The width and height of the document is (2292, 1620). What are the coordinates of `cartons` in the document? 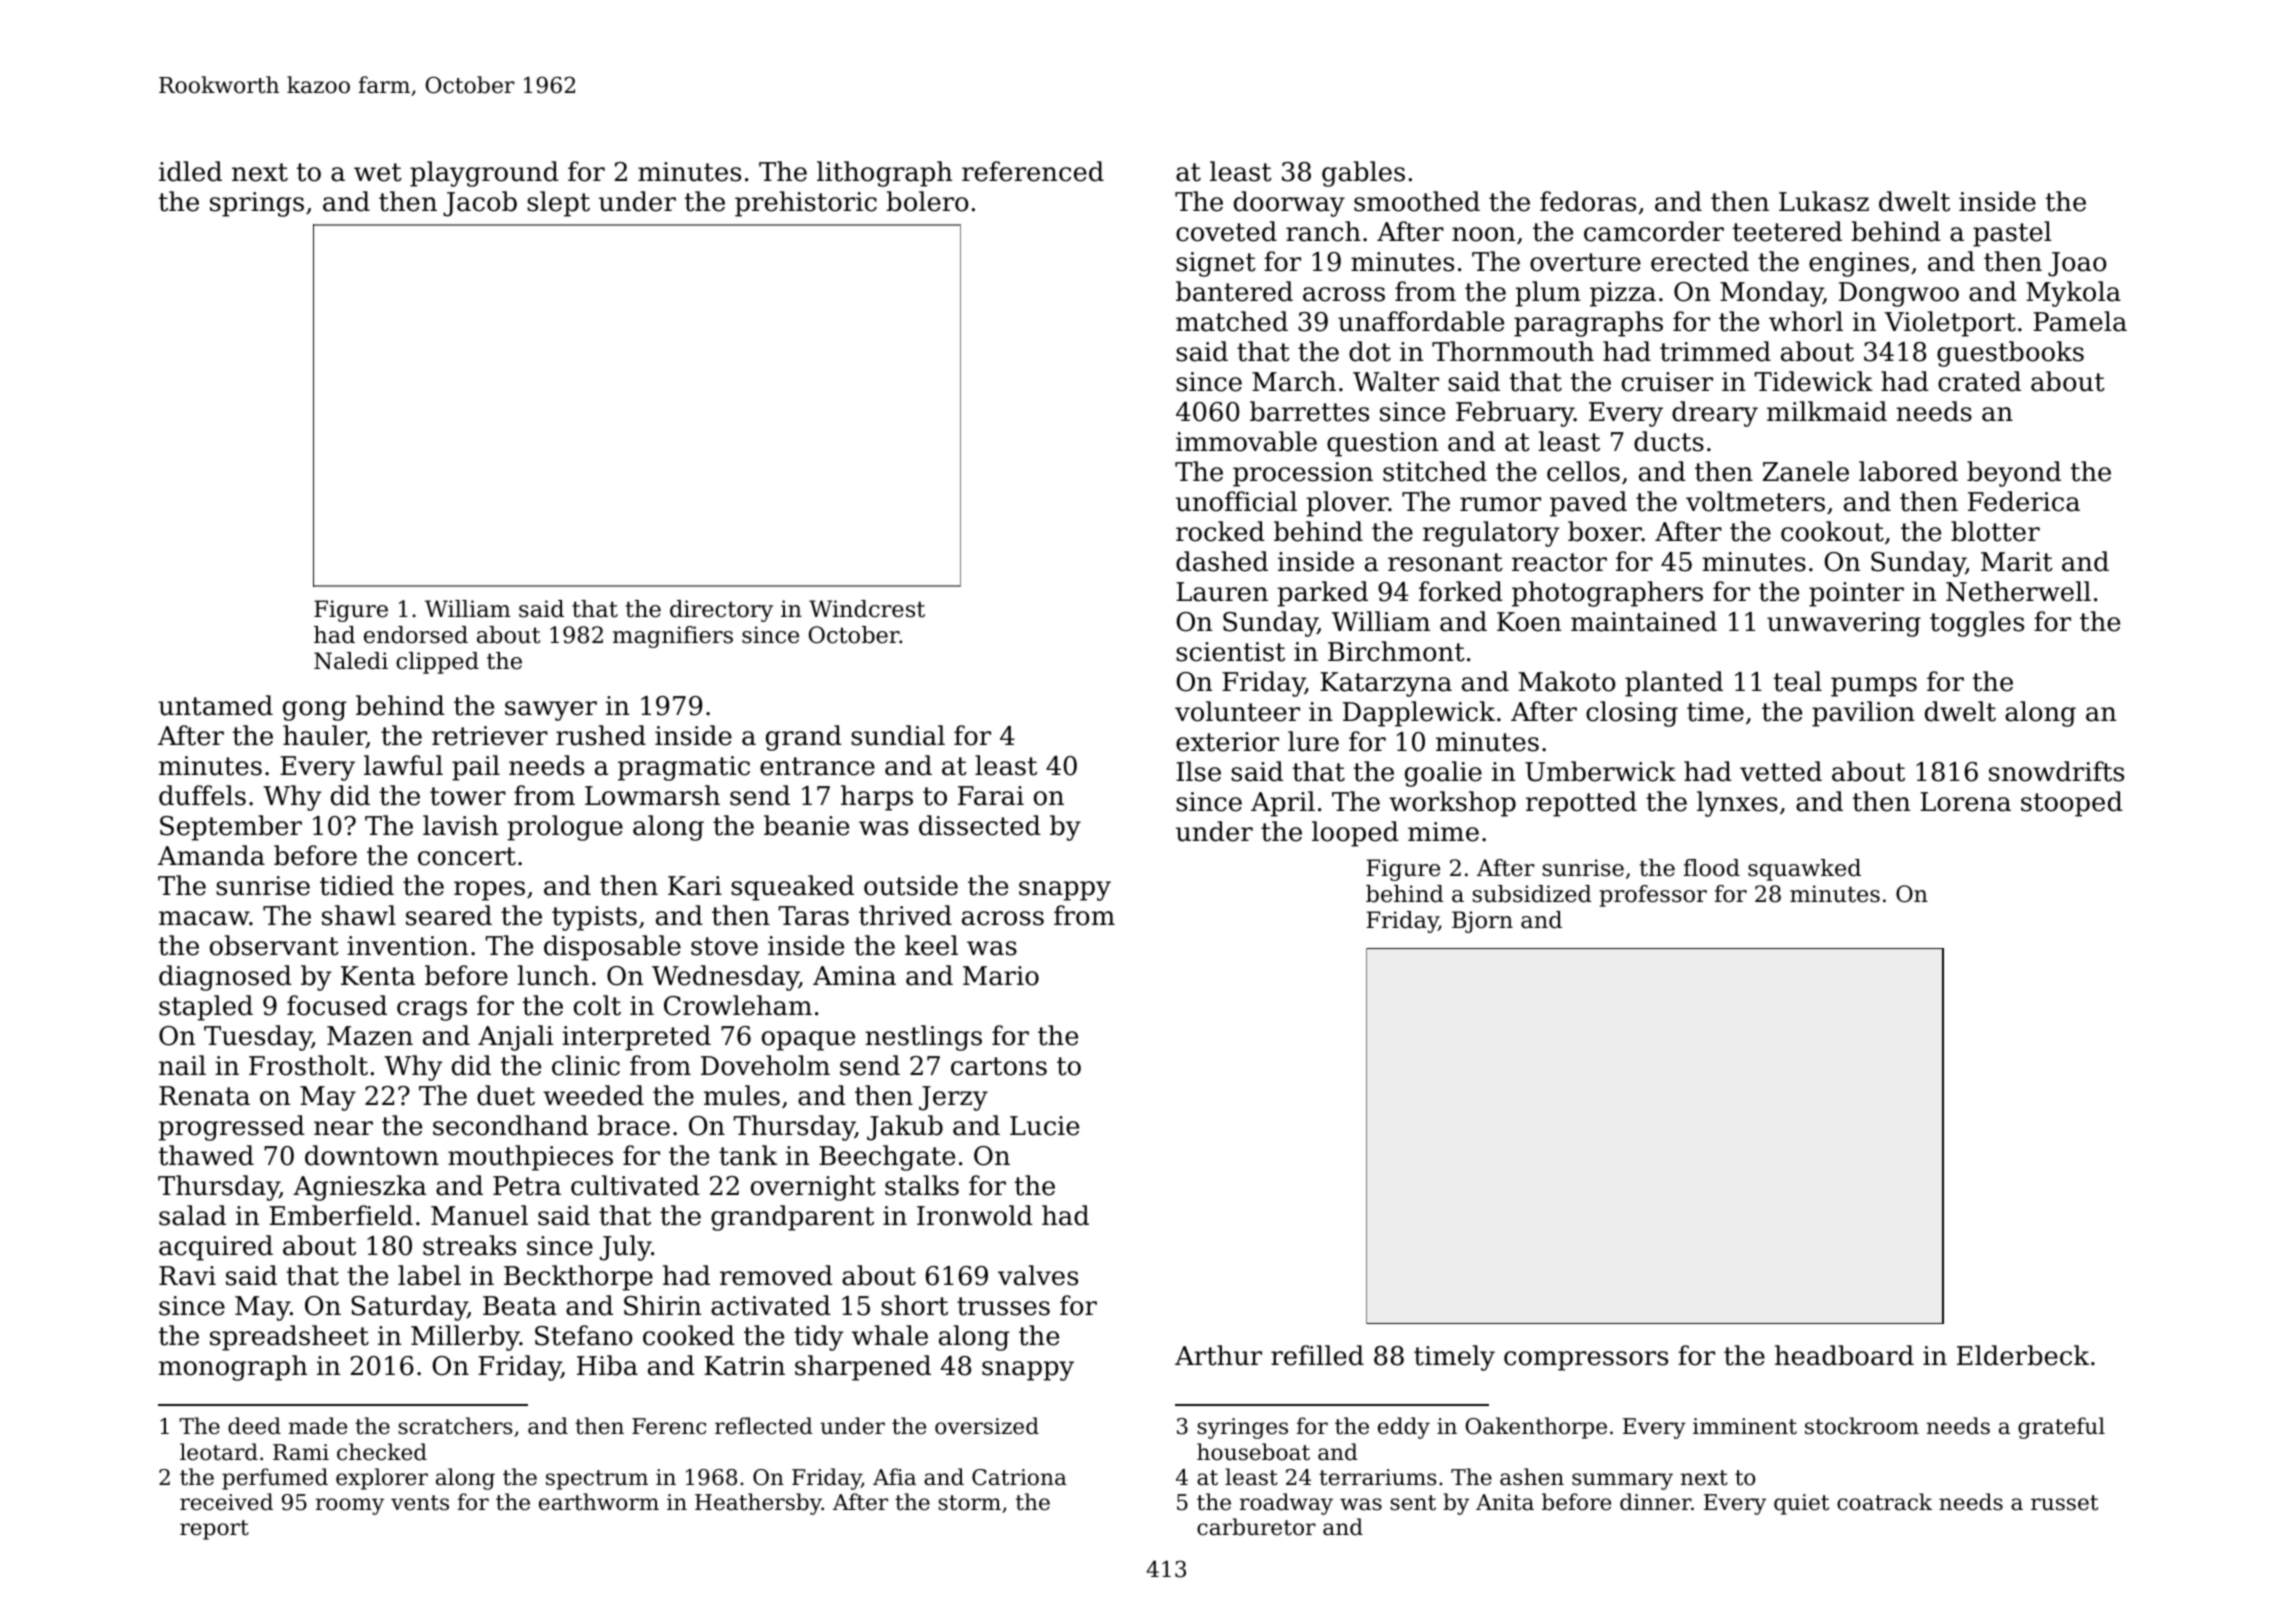 It's located at (999, 1066).
